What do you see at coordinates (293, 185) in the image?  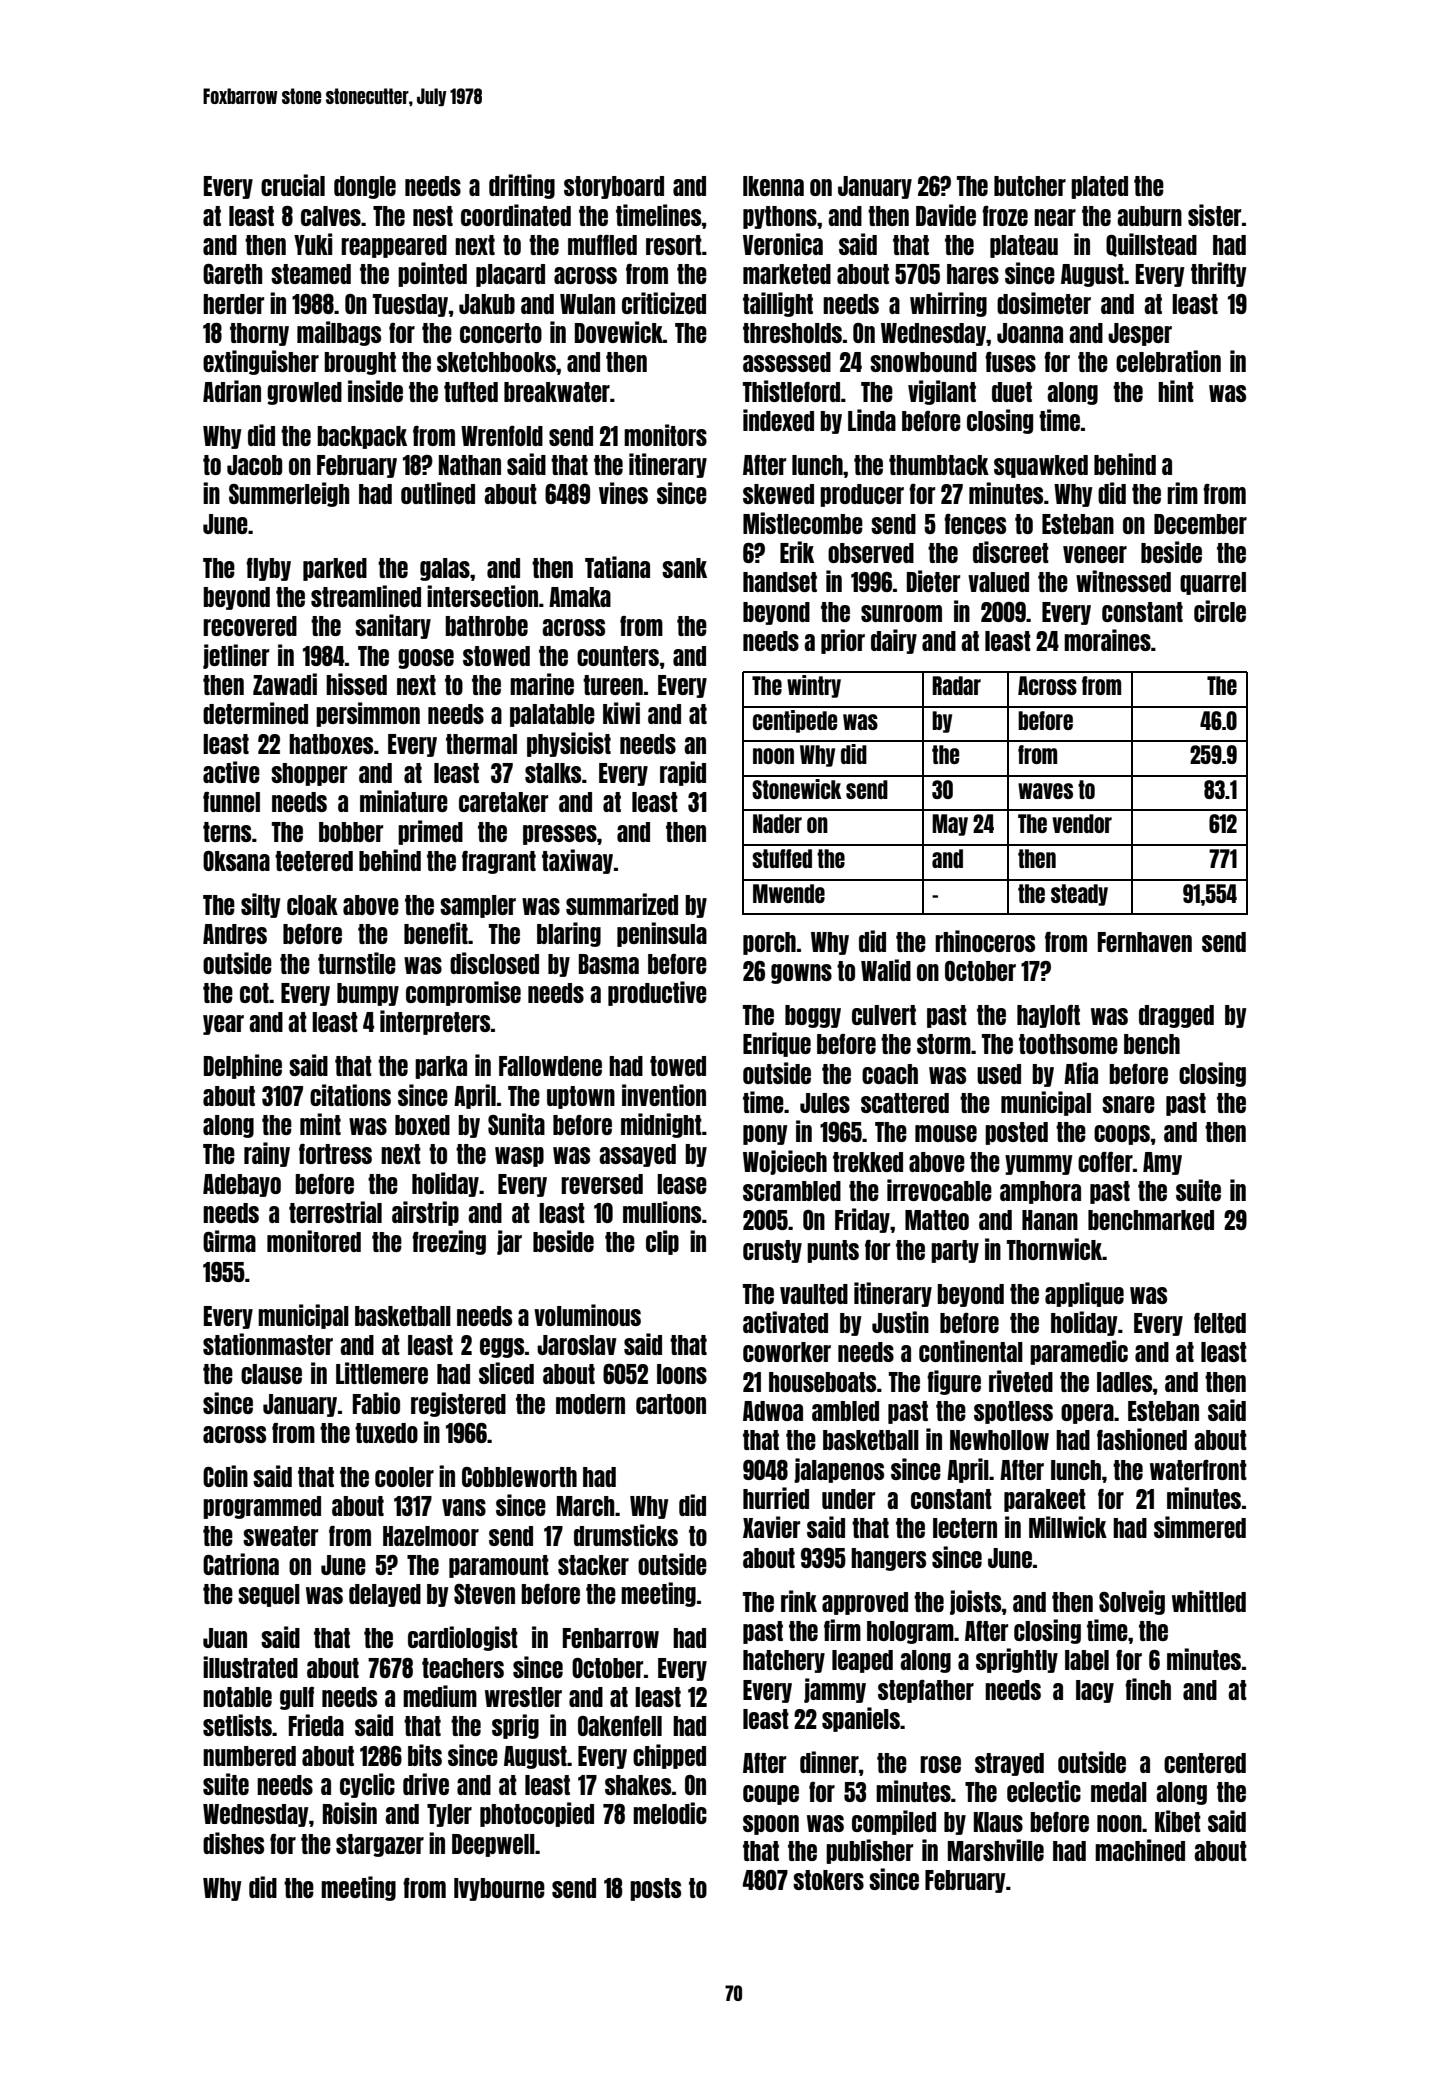 I see `crucial` at bounding box center [293, 185].
